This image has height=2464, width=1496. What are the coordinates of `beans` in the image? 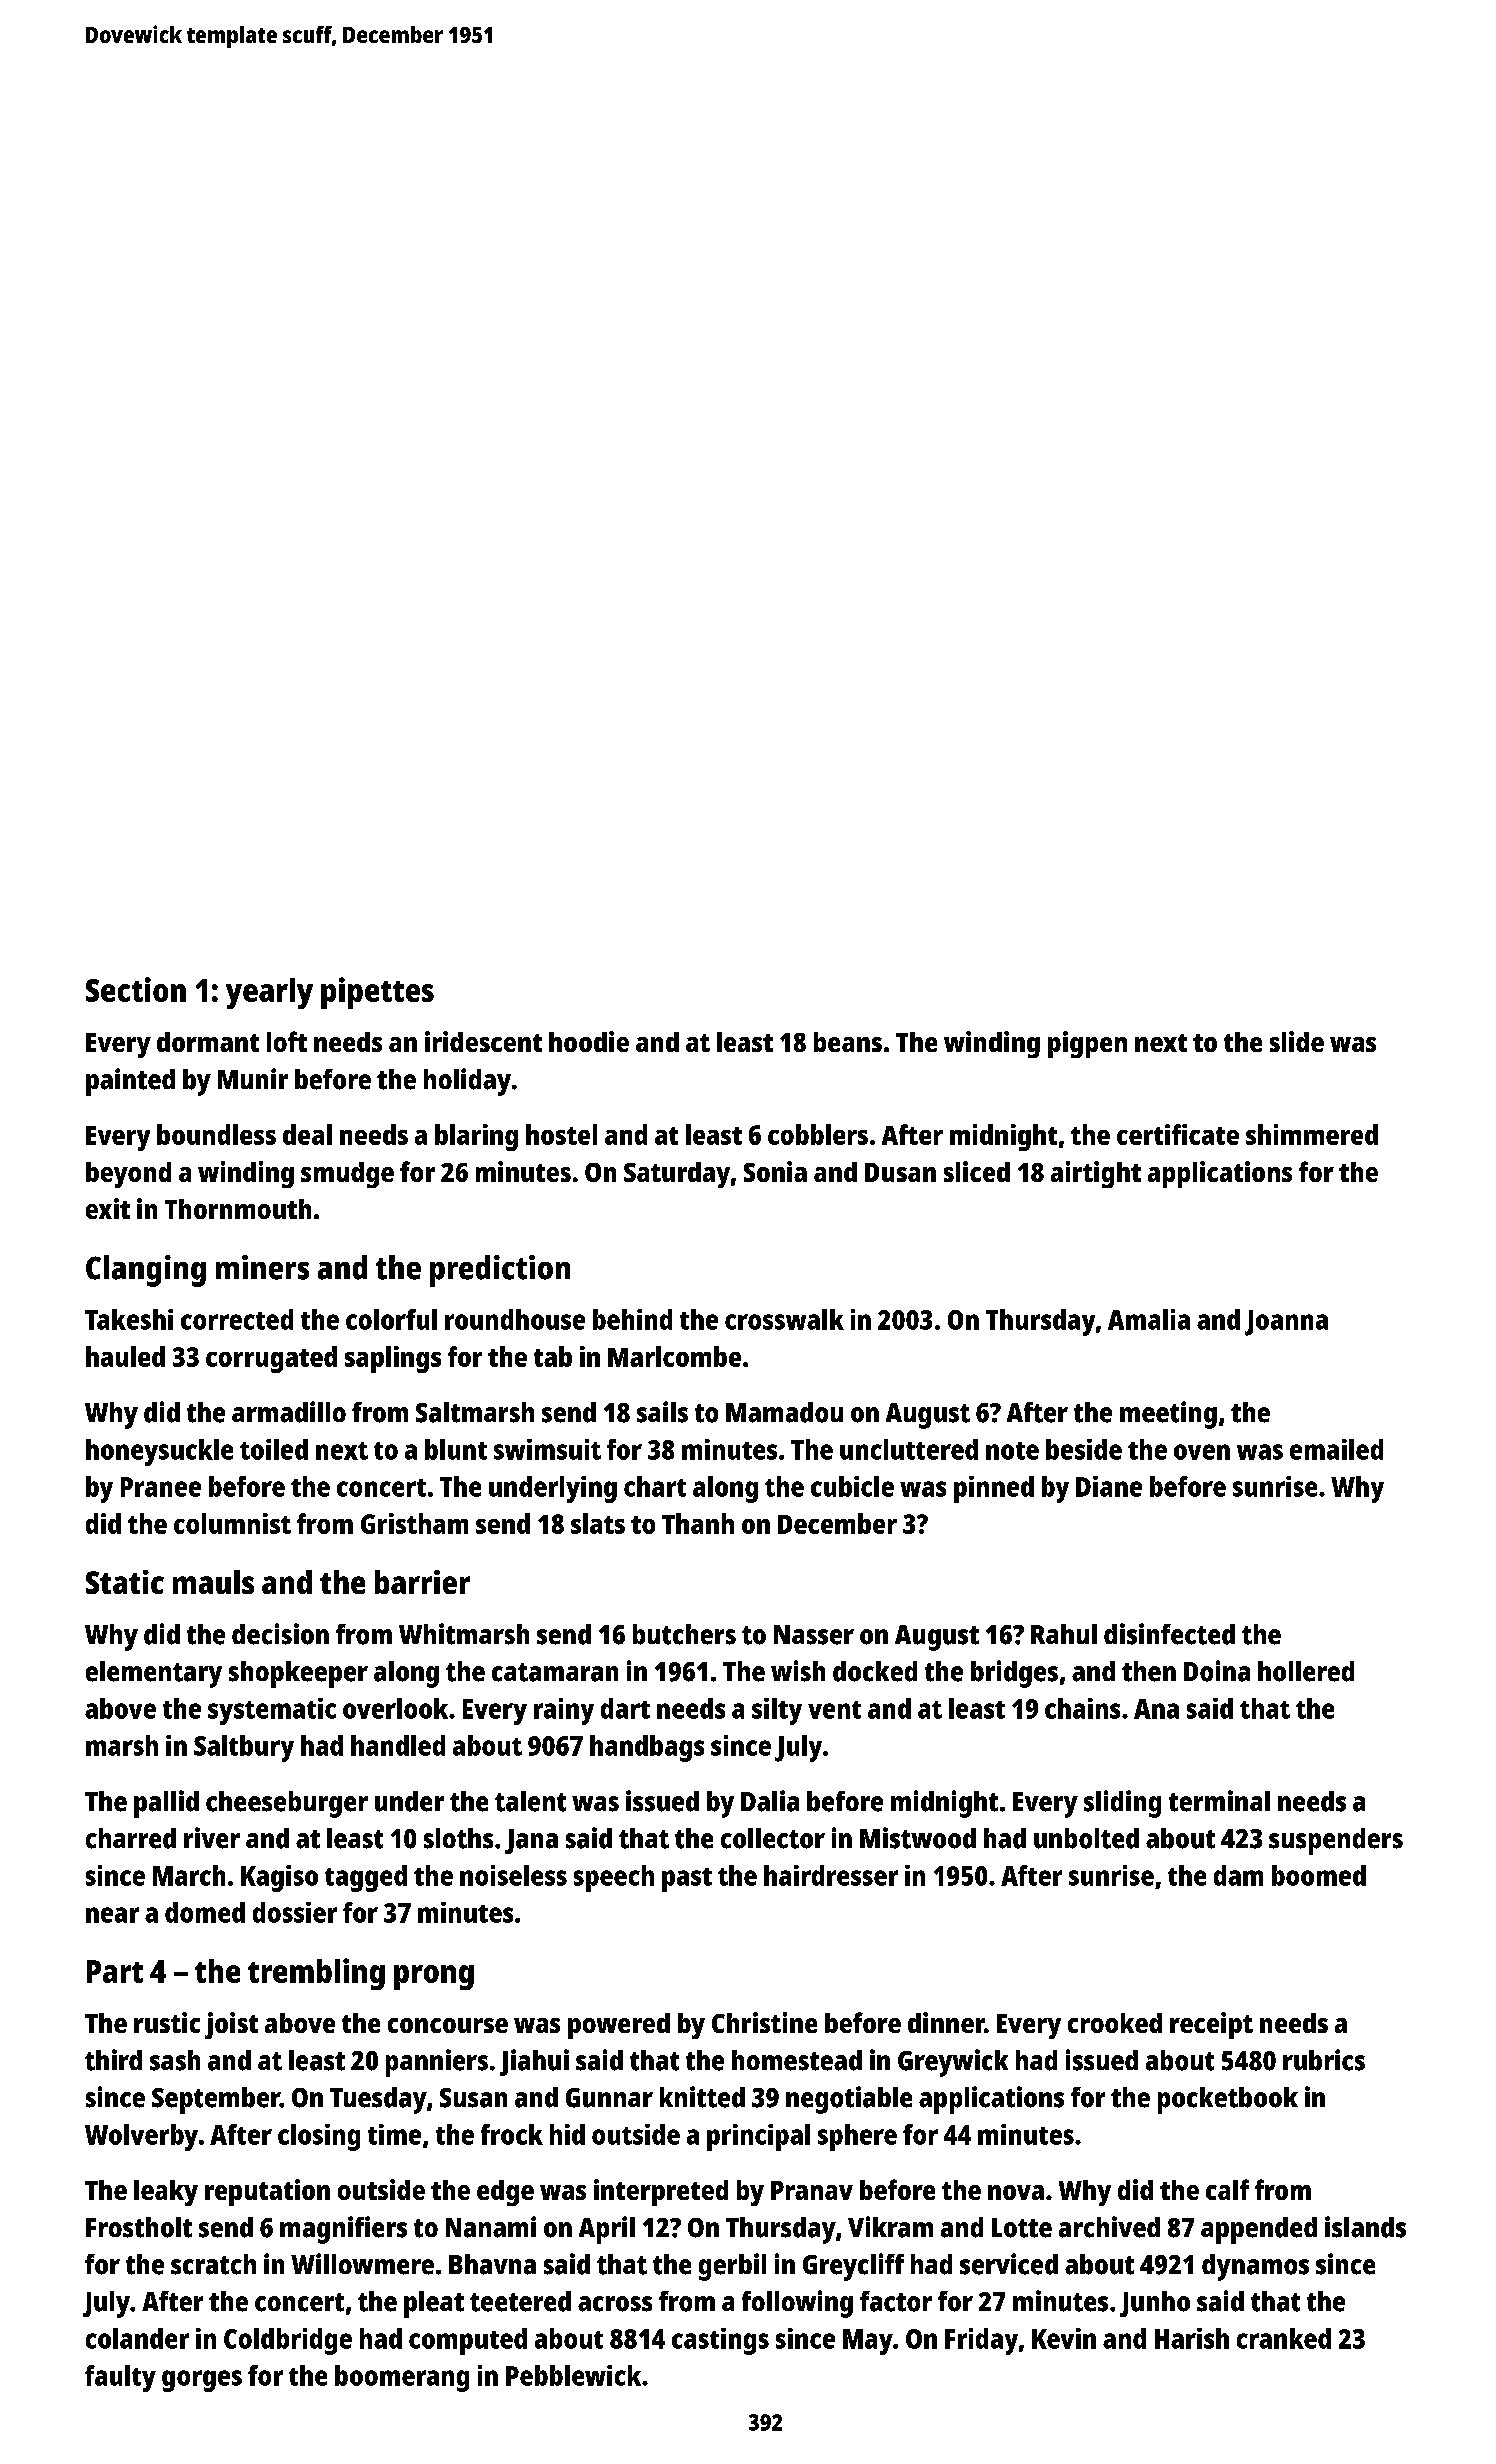 It's located at (848, 1042).
